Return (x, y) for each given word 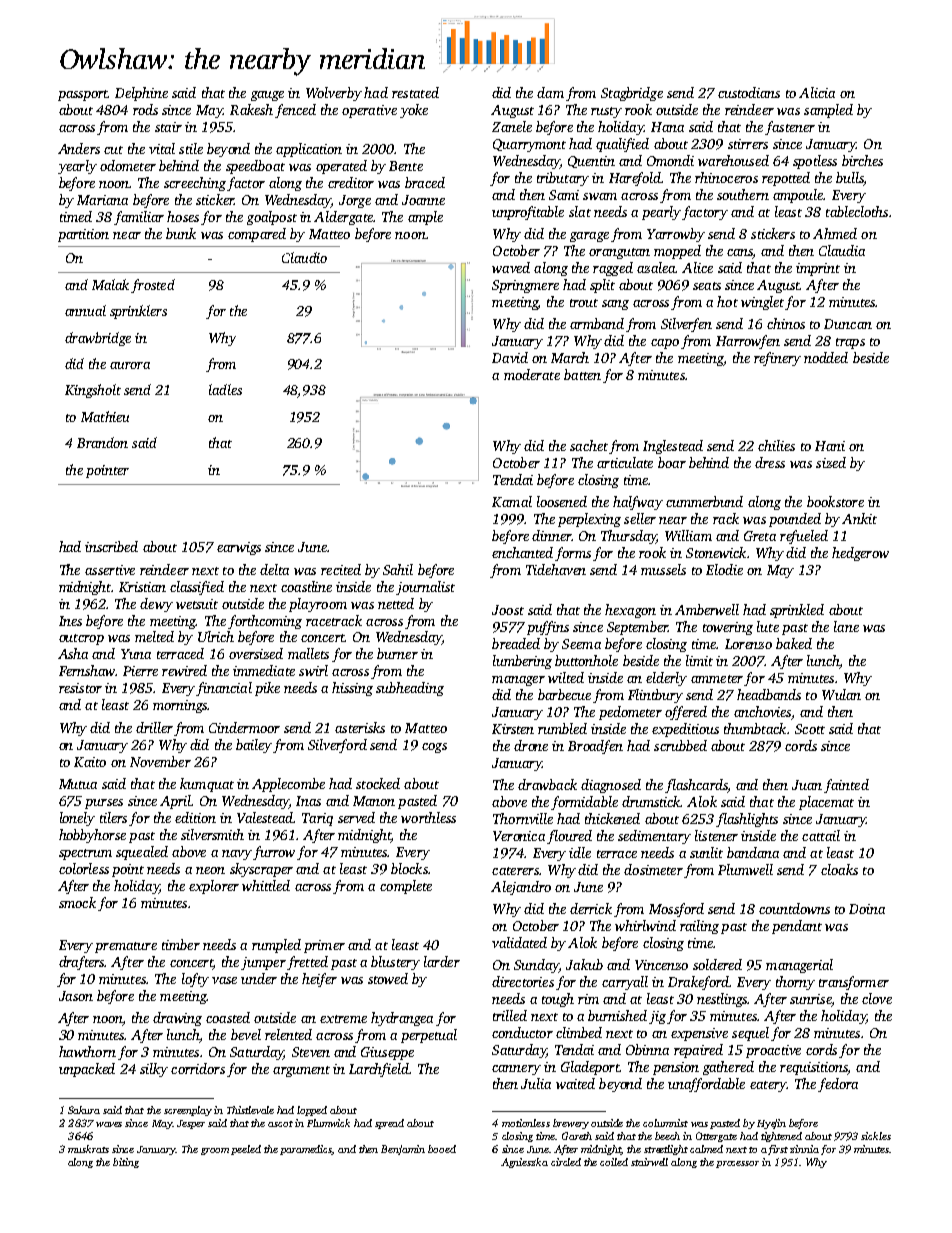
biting (126, 1163)
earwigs (239, 548)
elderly (666, 679)
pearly (661, 213)
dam (550, 92)
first (778, 1150)
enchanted (522, 552)
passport (83, 95)
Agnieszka (524, 1163)
